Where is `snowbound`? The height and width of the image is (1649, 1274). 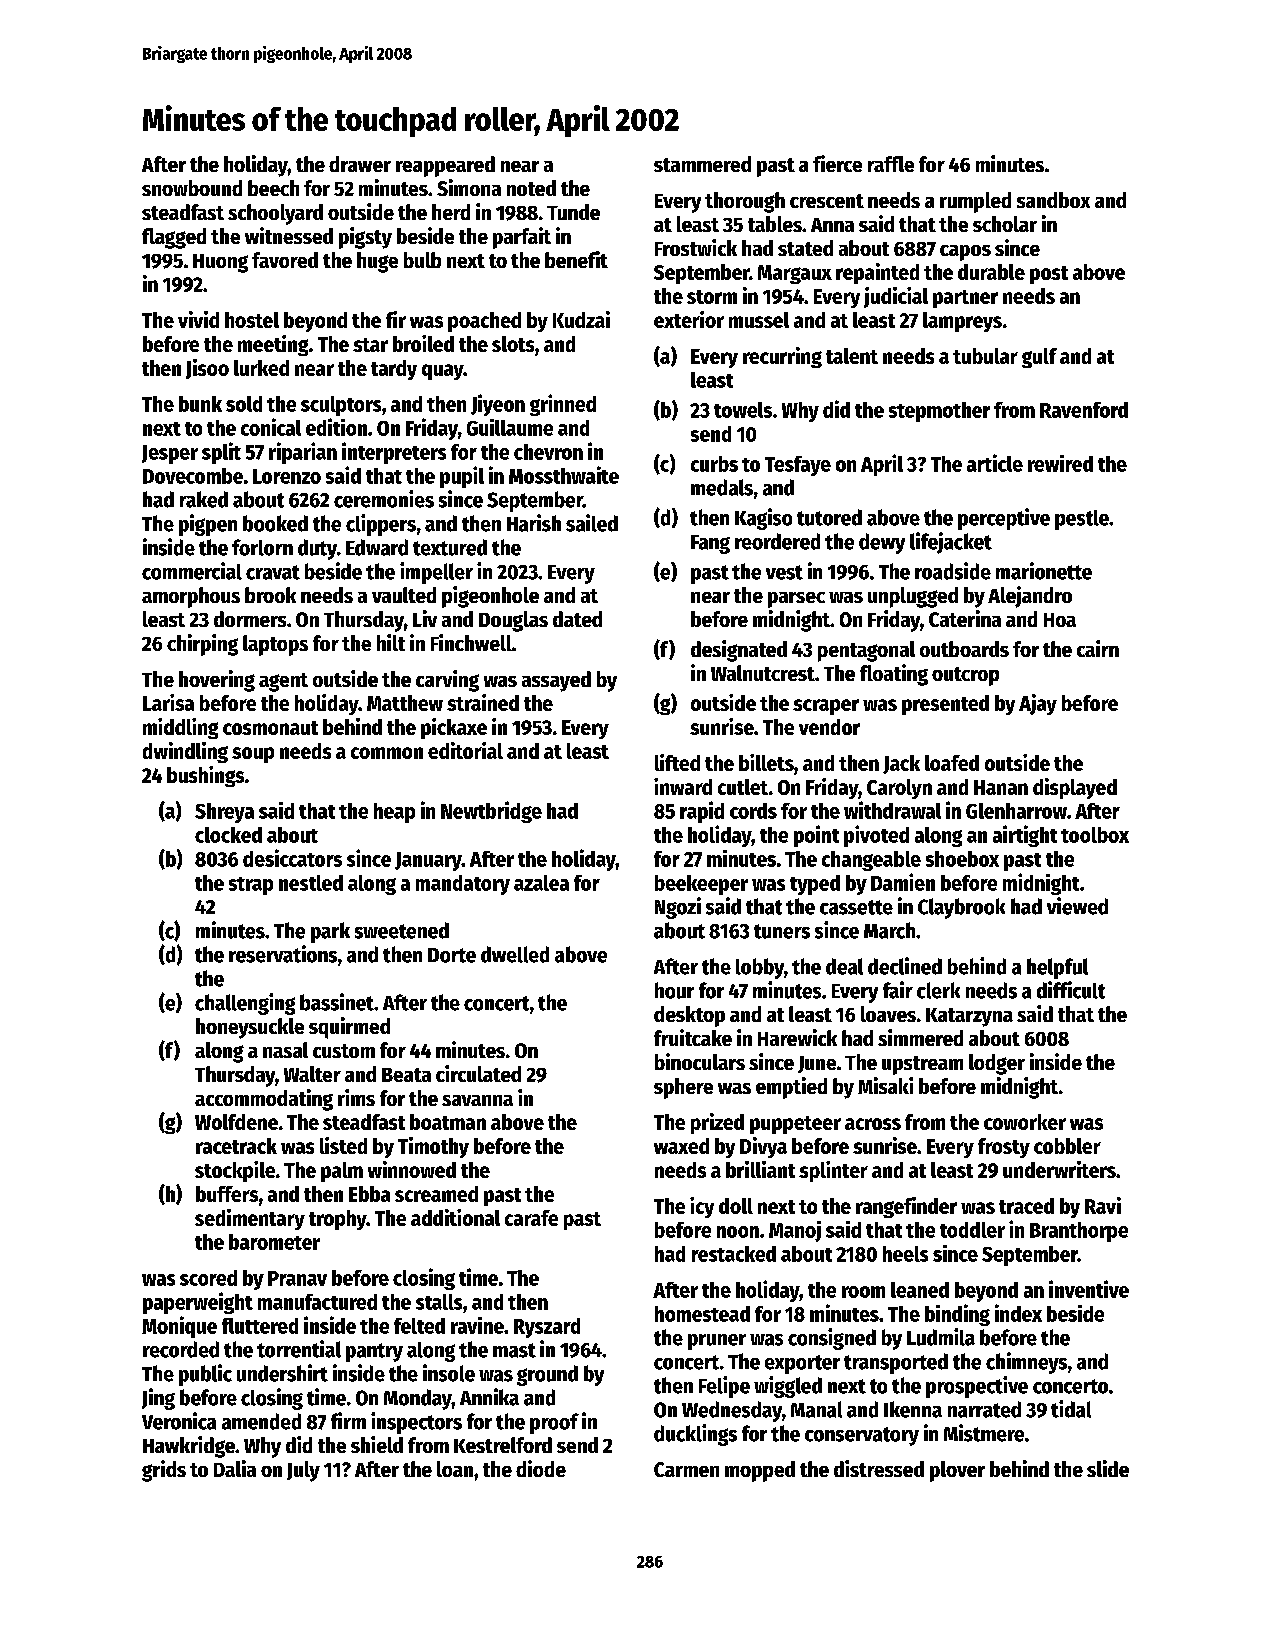 snowbound is located at coordinates (192, 188).
